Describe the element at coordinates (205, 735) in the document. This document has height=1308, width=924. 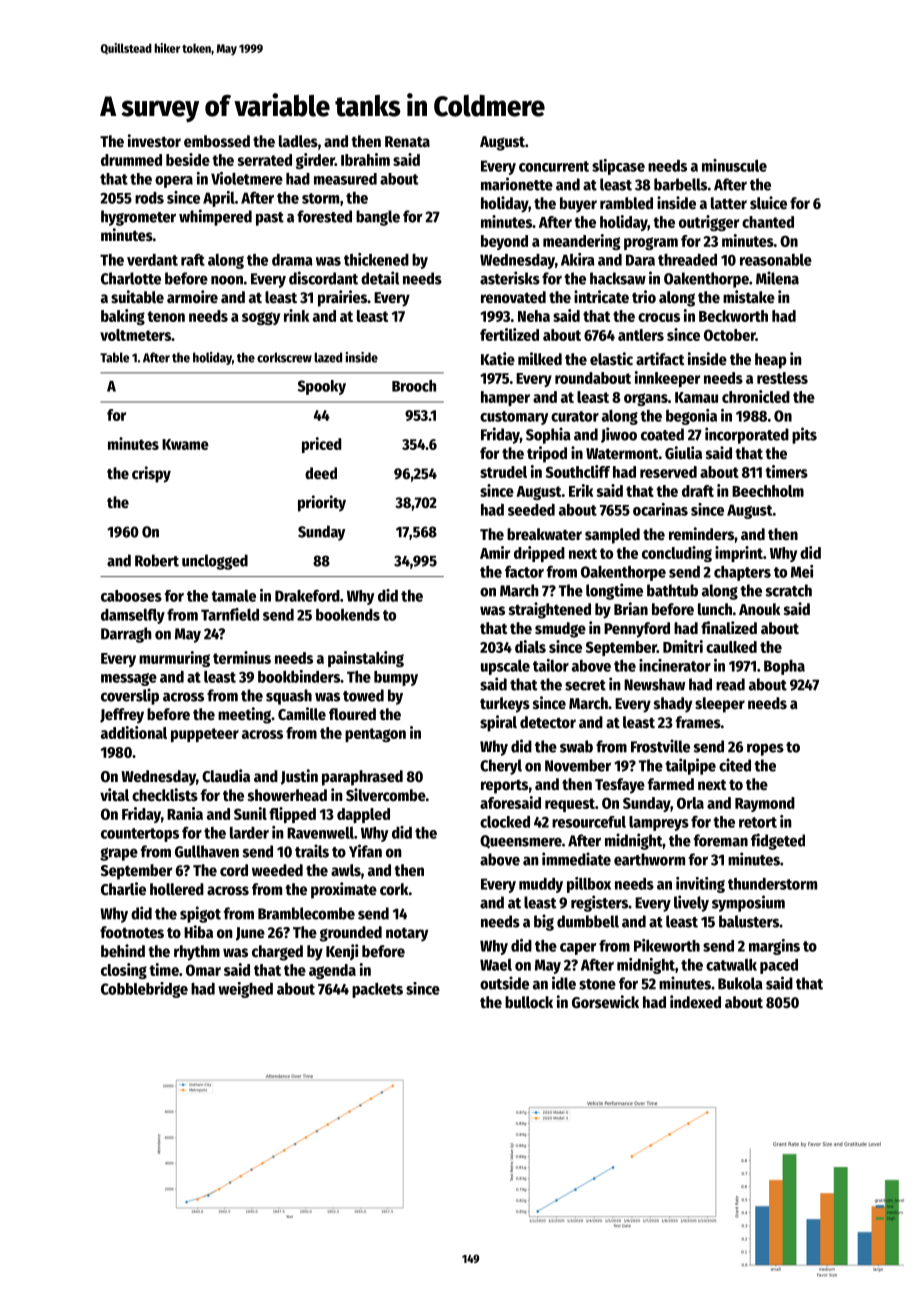
I see `puppeteer` at that location.
